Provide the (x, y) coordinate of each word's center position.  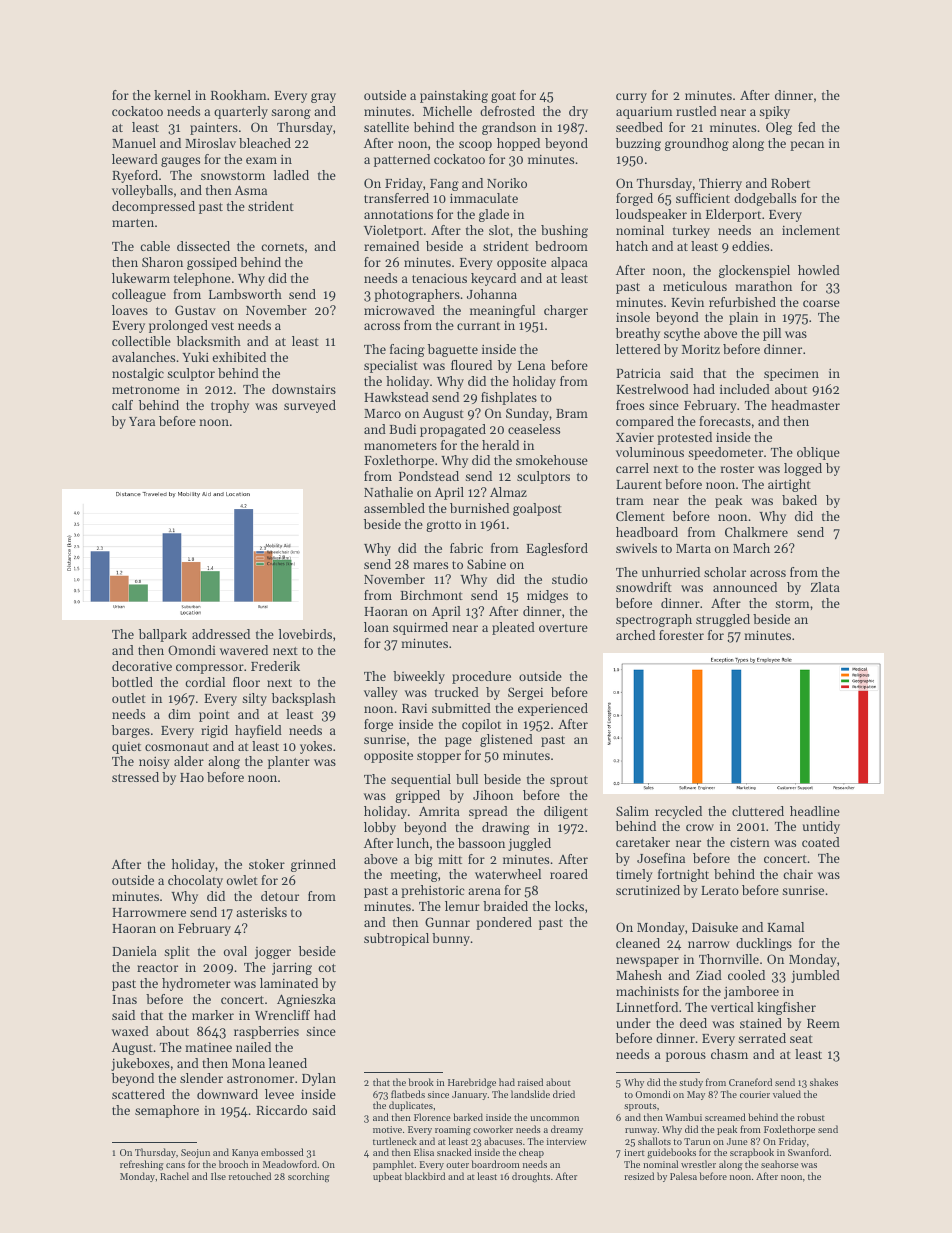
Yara (142, 421)
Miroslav (210, 143)
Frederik (275, 666)
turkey (691, 231)
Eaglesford (557, 549)
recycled (678, 812)
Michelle (447, 111)
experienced (553, 709)
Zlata (825, 587)
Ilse (218, 1176)
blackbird (425, 1176)
